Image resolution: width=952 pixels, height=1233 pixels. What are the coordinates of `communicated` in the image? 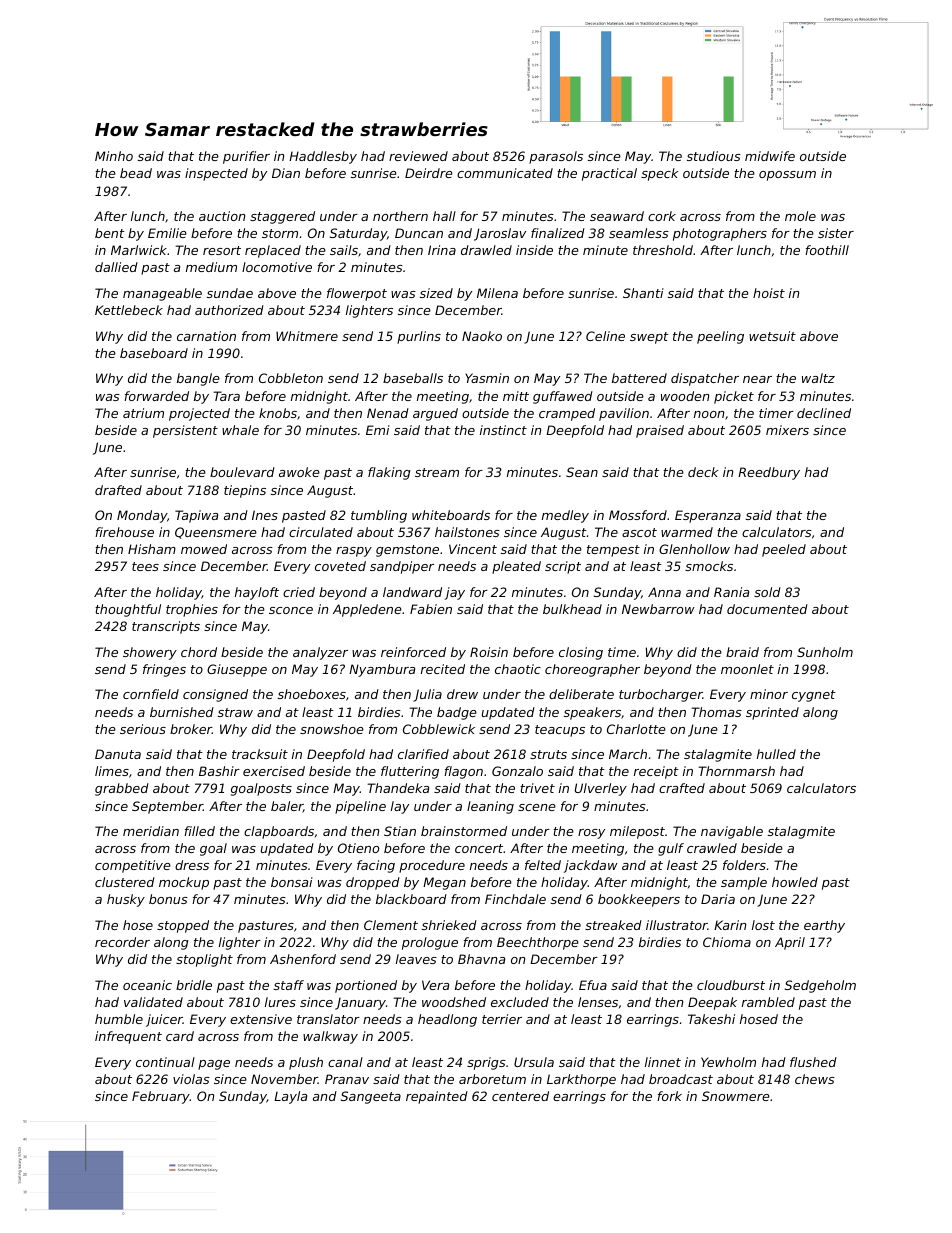 It's located at (505, 173).
